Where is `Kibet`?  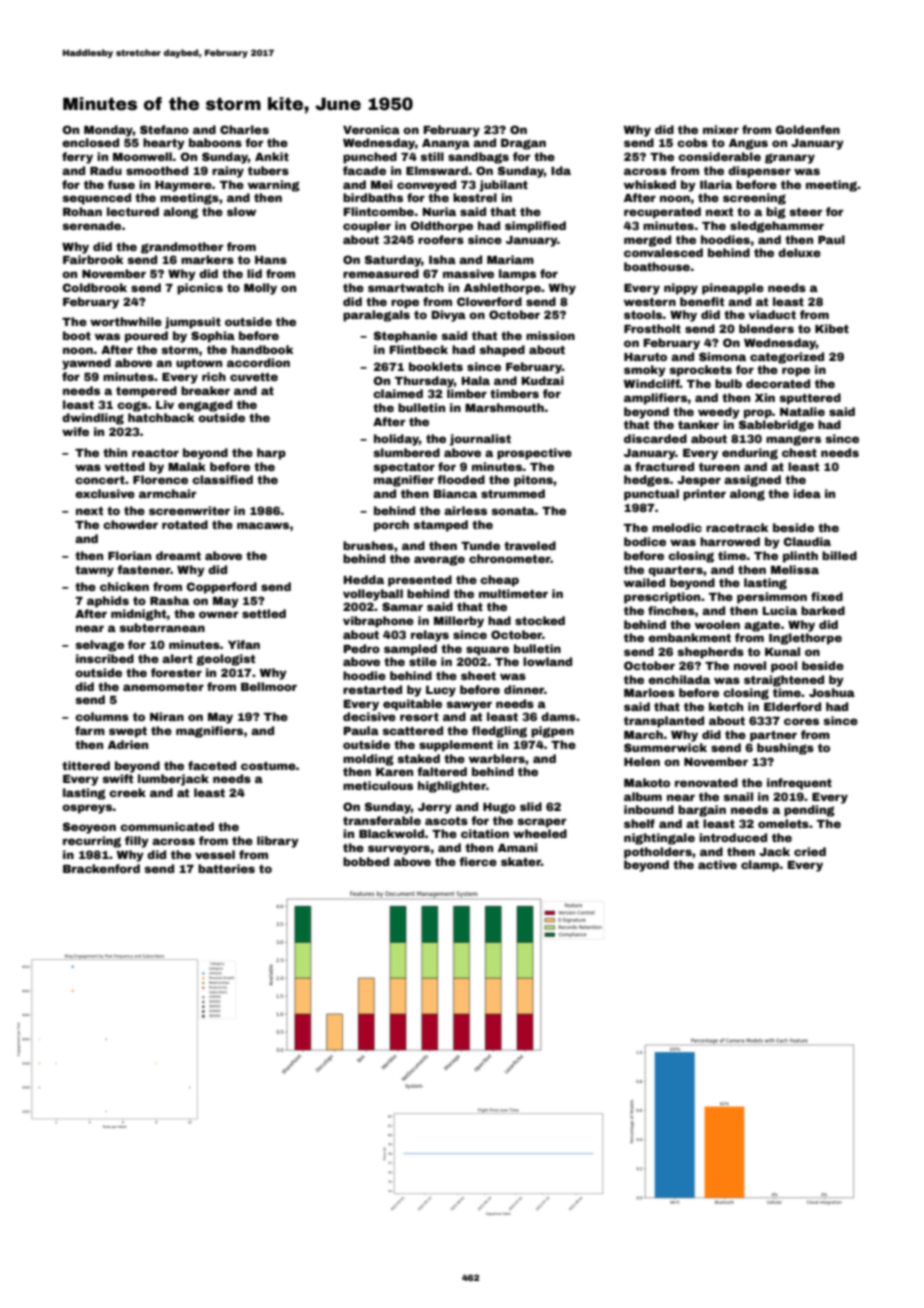 Kibet is located at coordinates (832, 328).
